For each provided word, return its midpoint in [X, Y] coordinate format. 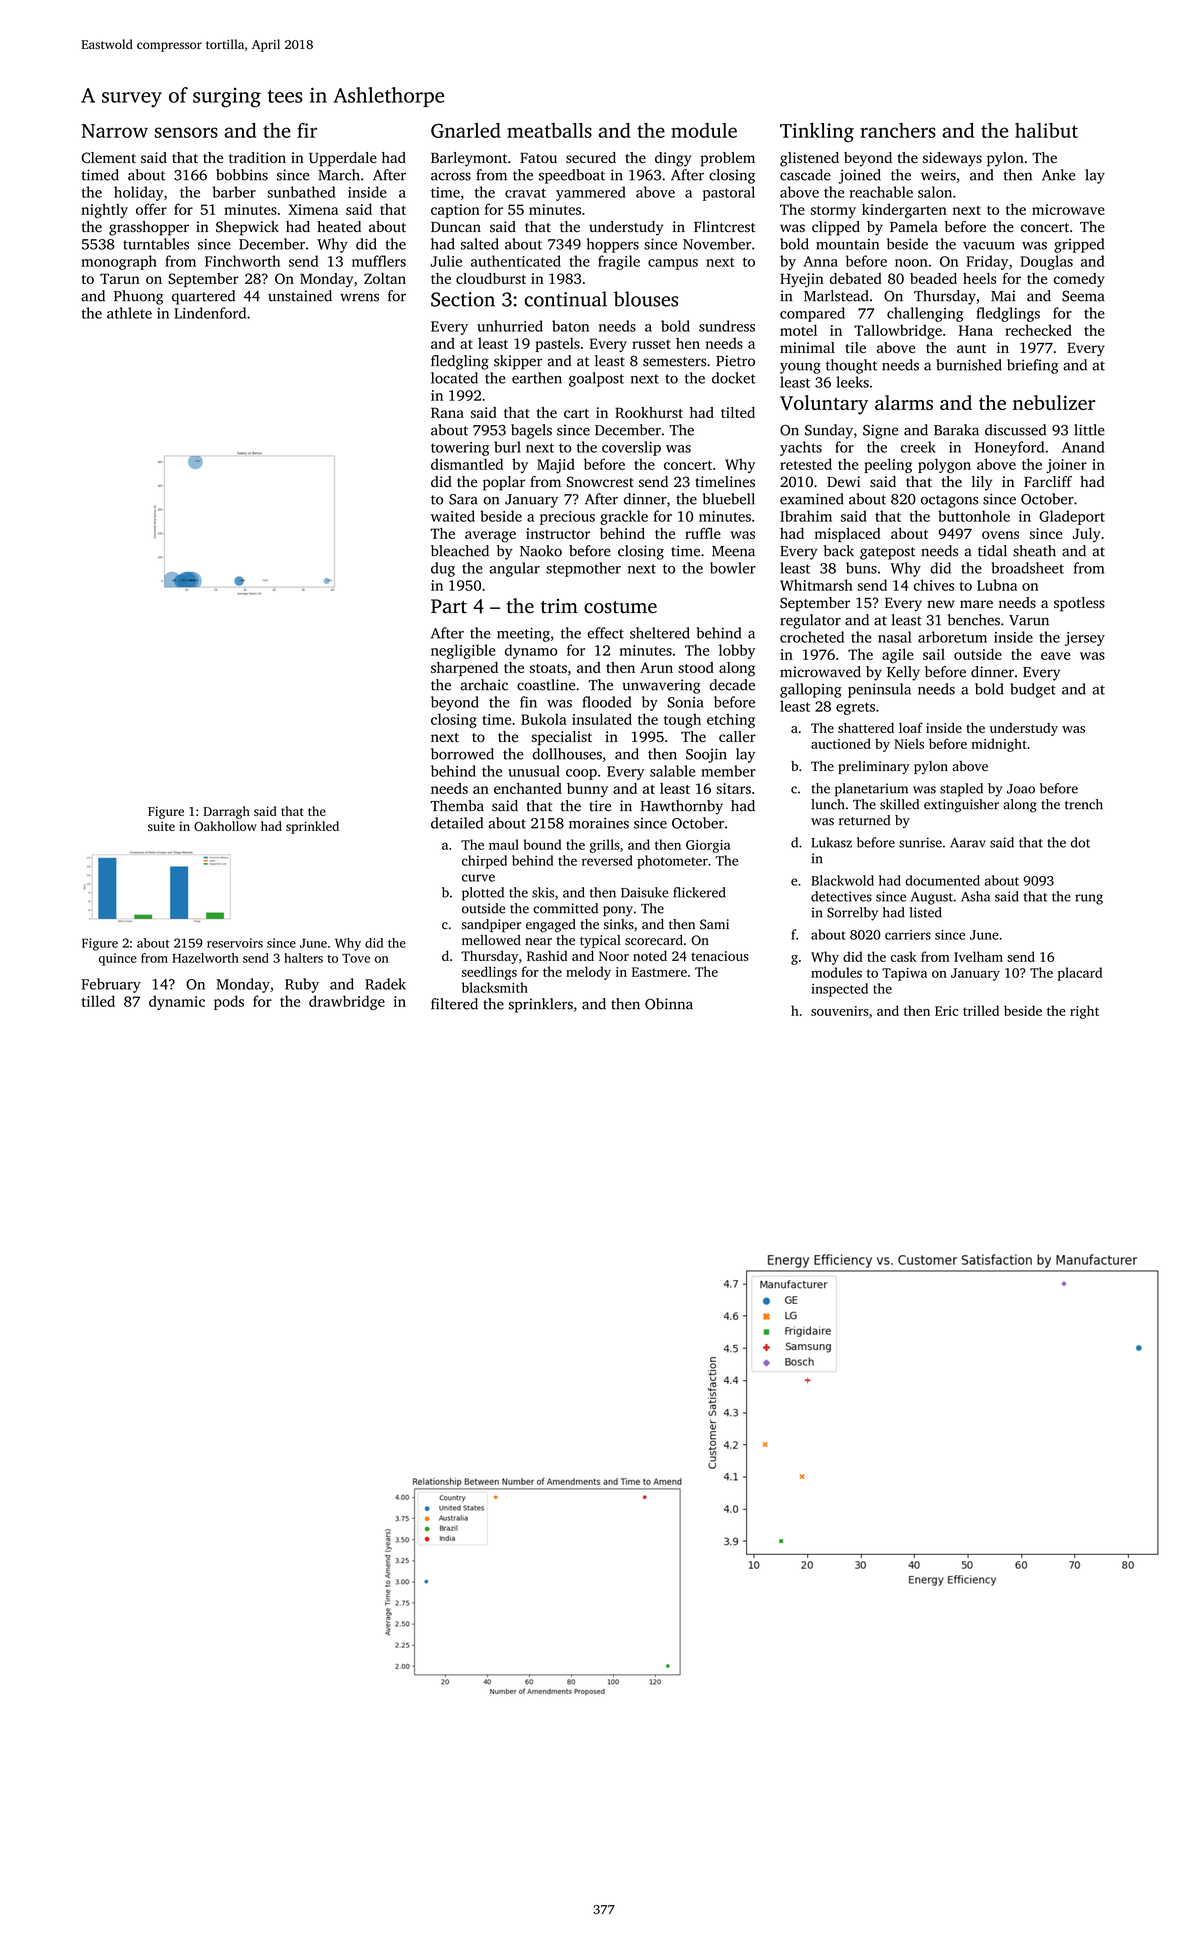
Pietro [735, 361]
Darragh [226, 812]
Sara [463, 499]
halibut [1046, 130]
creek [918, 447]
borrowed [462, 754]
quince [118, 959]
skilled [899, 804]
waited [453, 516]
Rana [447, 412]
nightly [104, 211]
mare [976, 604]
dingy [673, 159]
